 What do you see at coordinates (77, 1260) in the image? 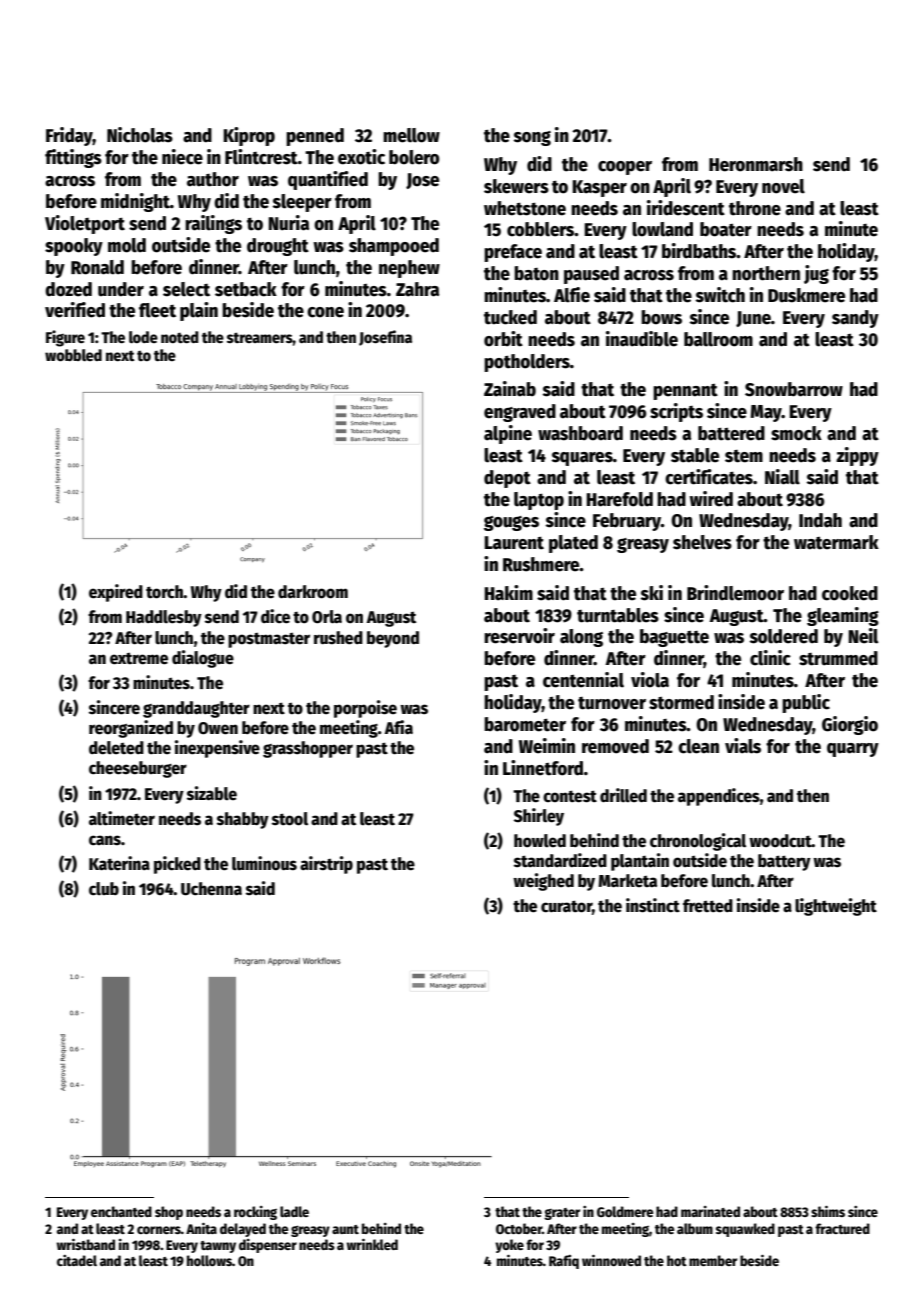
I see `citadel` at bounding box center [77, 1260].
